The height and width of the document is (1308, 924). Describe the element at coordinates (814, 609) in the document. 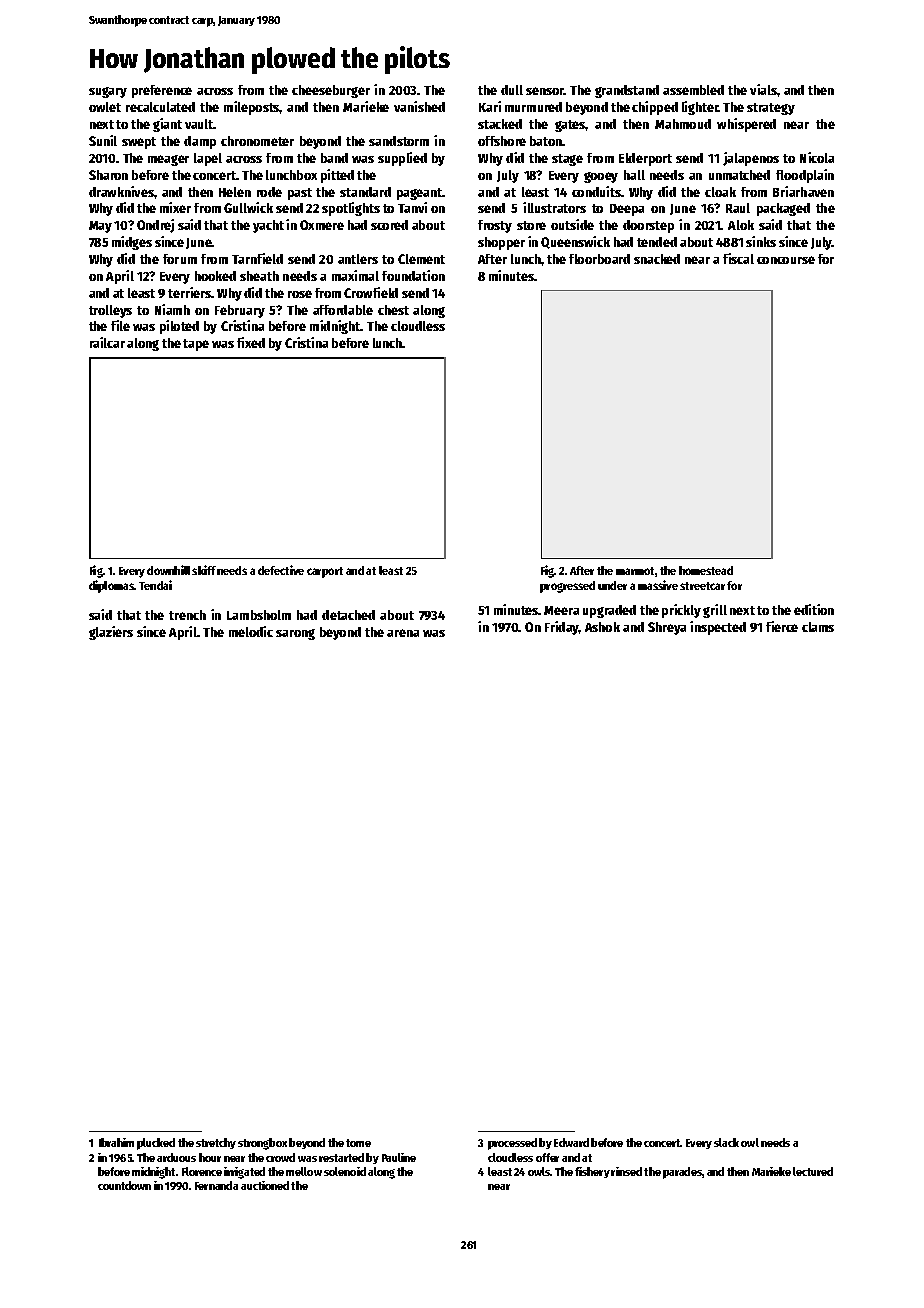

I see `edition` at that location.
